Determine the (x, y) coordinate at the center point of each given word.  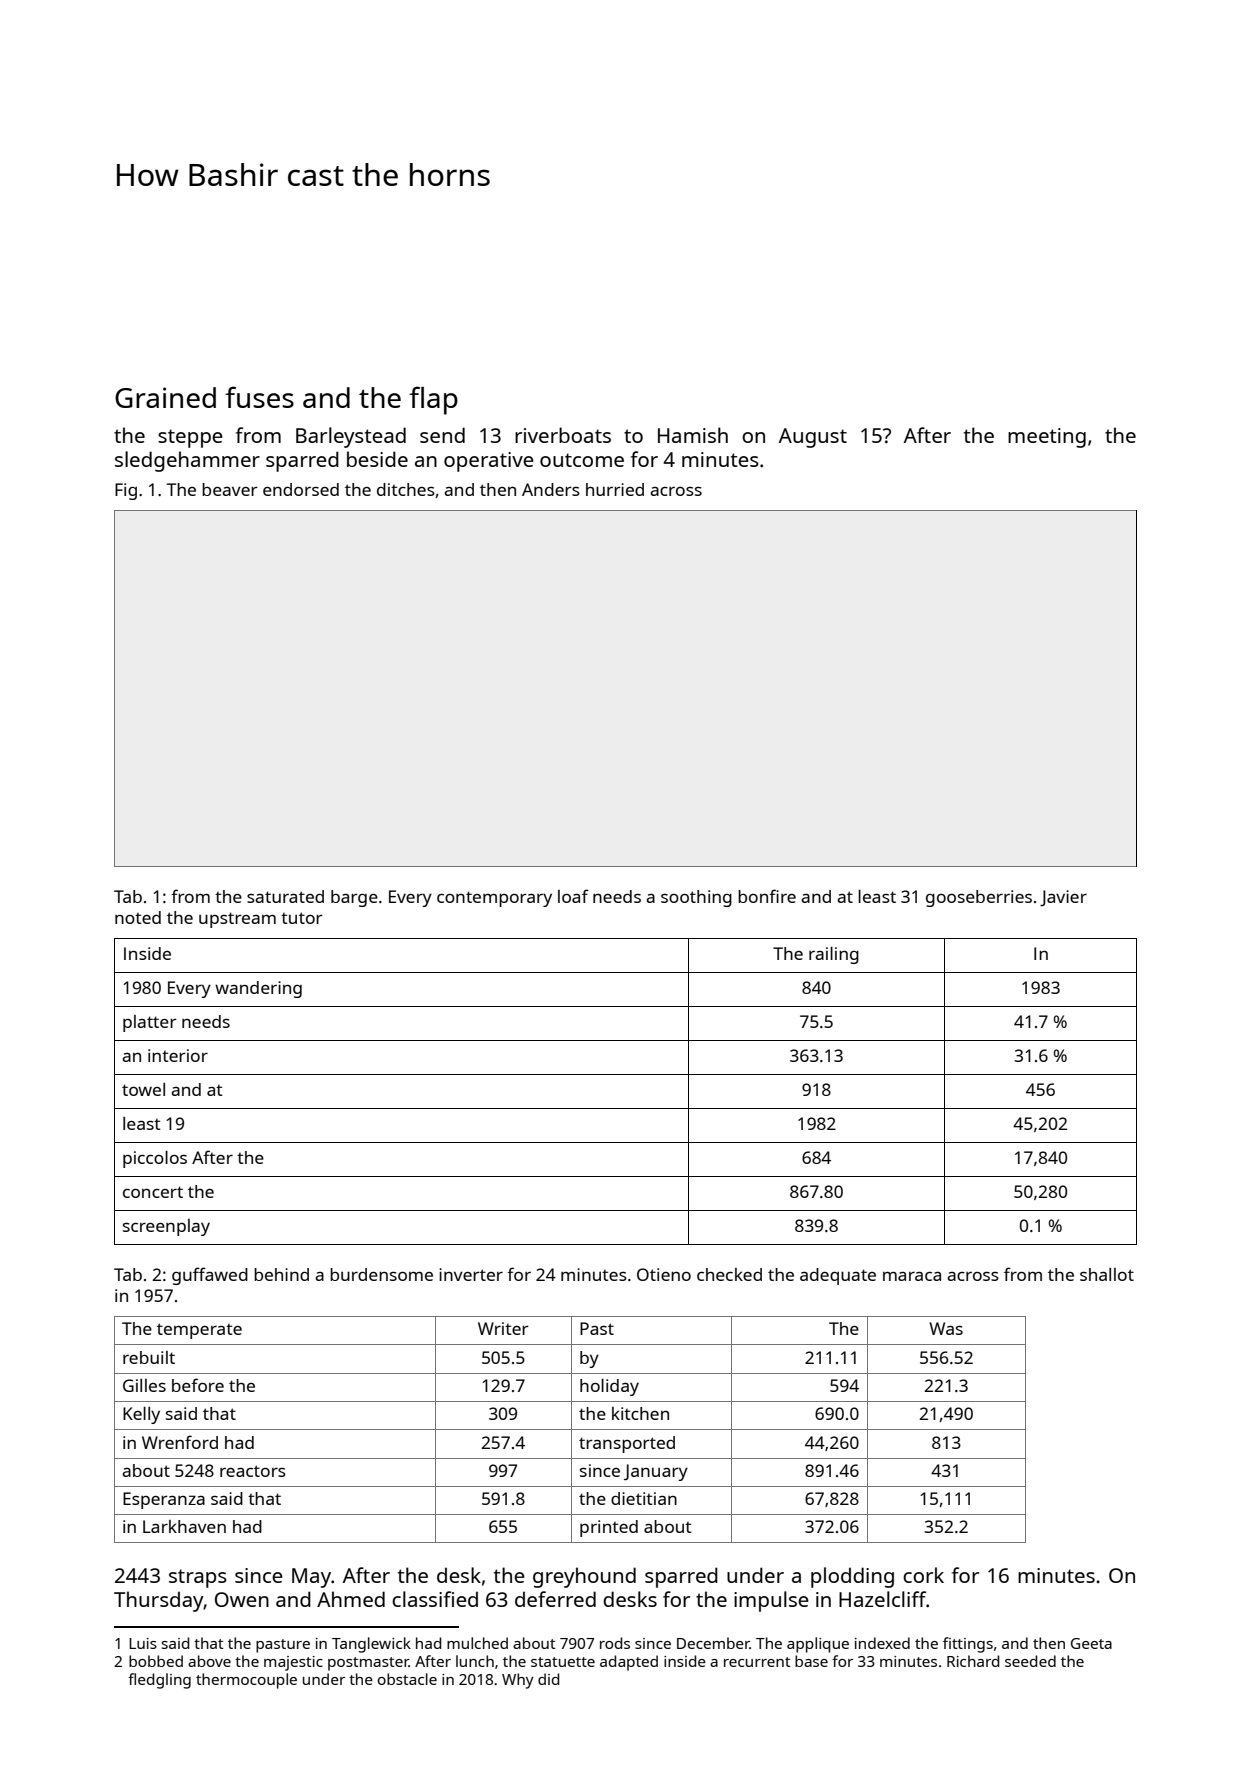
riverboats (563, 435)
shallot (1107, 1274)
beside (377, 459)
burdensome (381, 1274)
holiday (609, 1387)
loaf (573, 896)
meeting (1047, 438)
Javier (1063, 898)
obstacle (407, 1679)
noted (138, 917)
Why (518, 1681)
